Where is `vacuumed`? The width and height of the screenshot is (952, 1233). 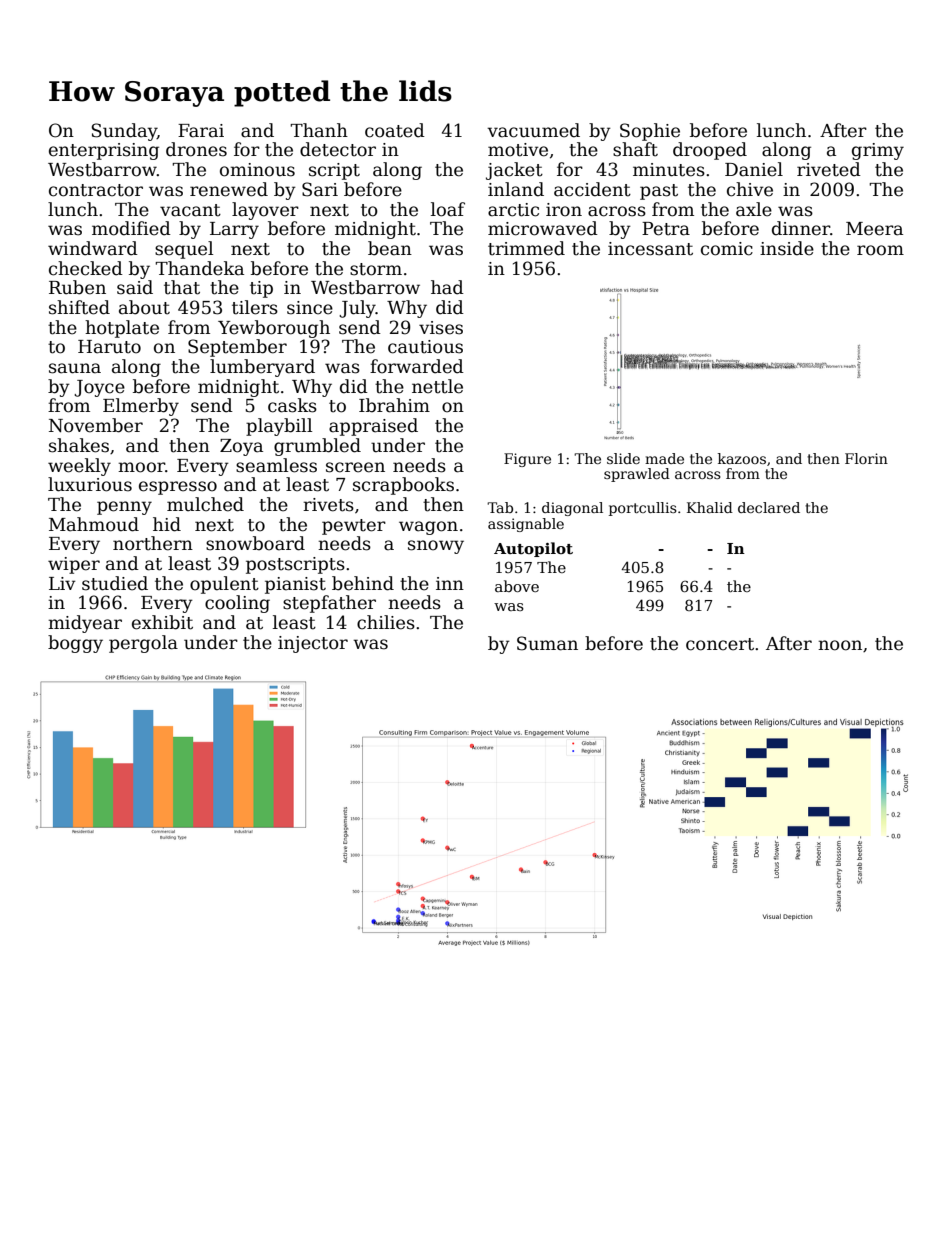
vacuumed is located at coordinates (533, 130).
